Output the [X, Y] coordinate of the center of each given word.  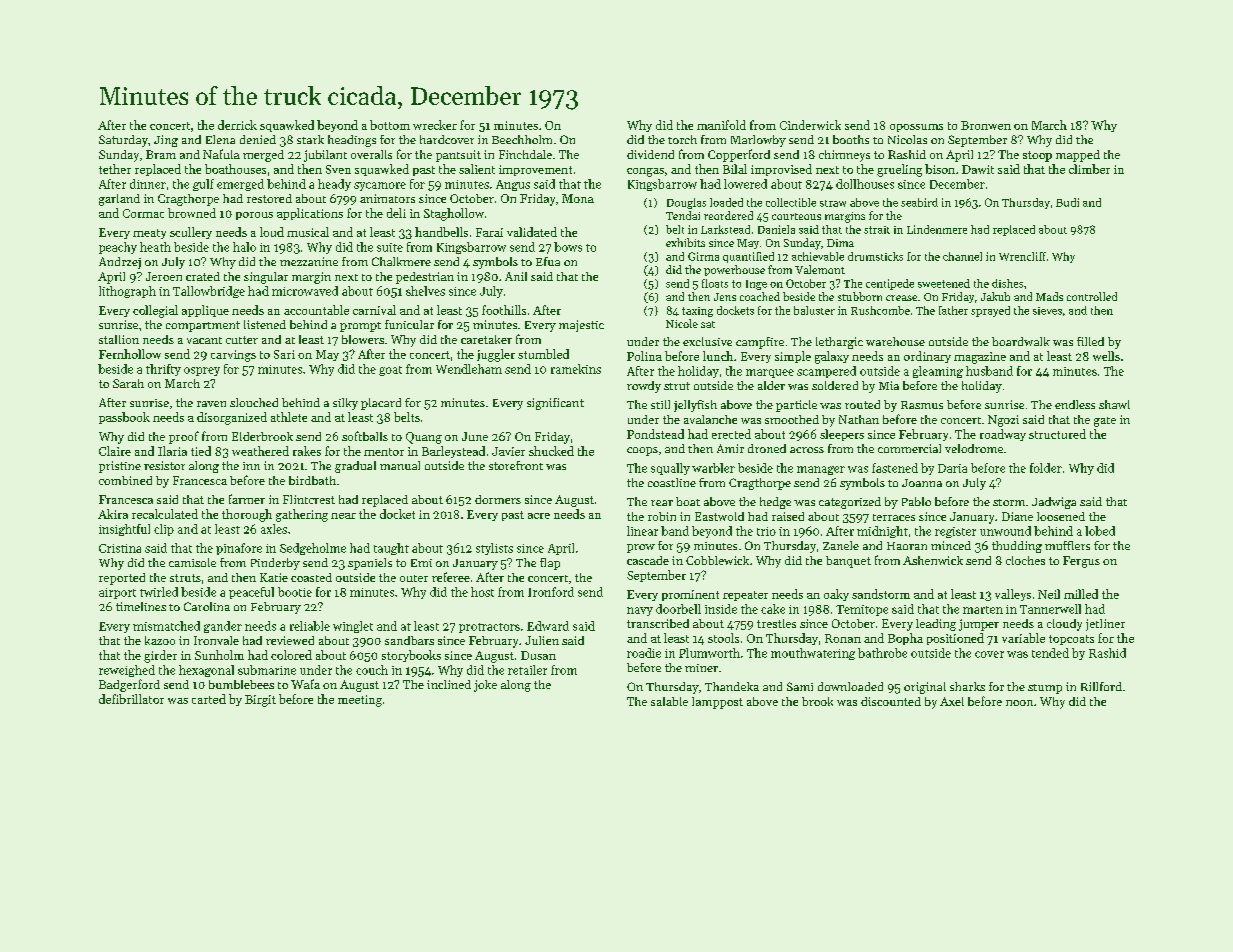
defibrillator [131, 699]
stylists [494, 549]
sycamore [380, 186]
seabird [919, 202]
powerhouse [734, 270]
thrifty [163, 370]
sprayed [990, 311]
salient [477, 169]
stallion [119, 339]
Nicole [682, 323]
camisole [192, 562]
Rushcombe [880, 310]
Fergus [1081, 562]
